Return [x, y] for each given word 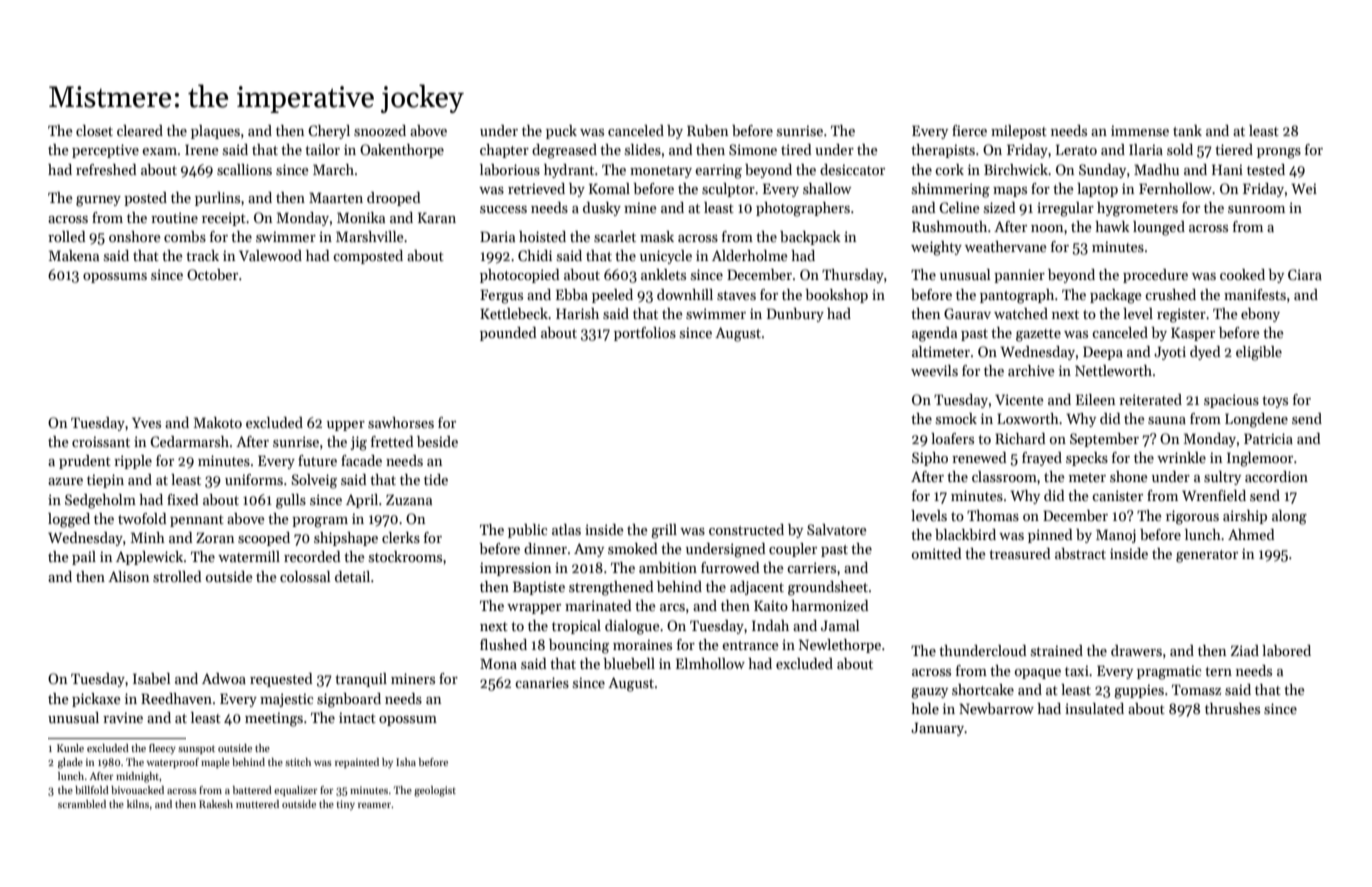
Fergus [501, 296]
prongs [1279, 153]
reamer [374, 805]
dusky [602, 209]
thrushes [1232, 708]
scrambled [82, 804]
